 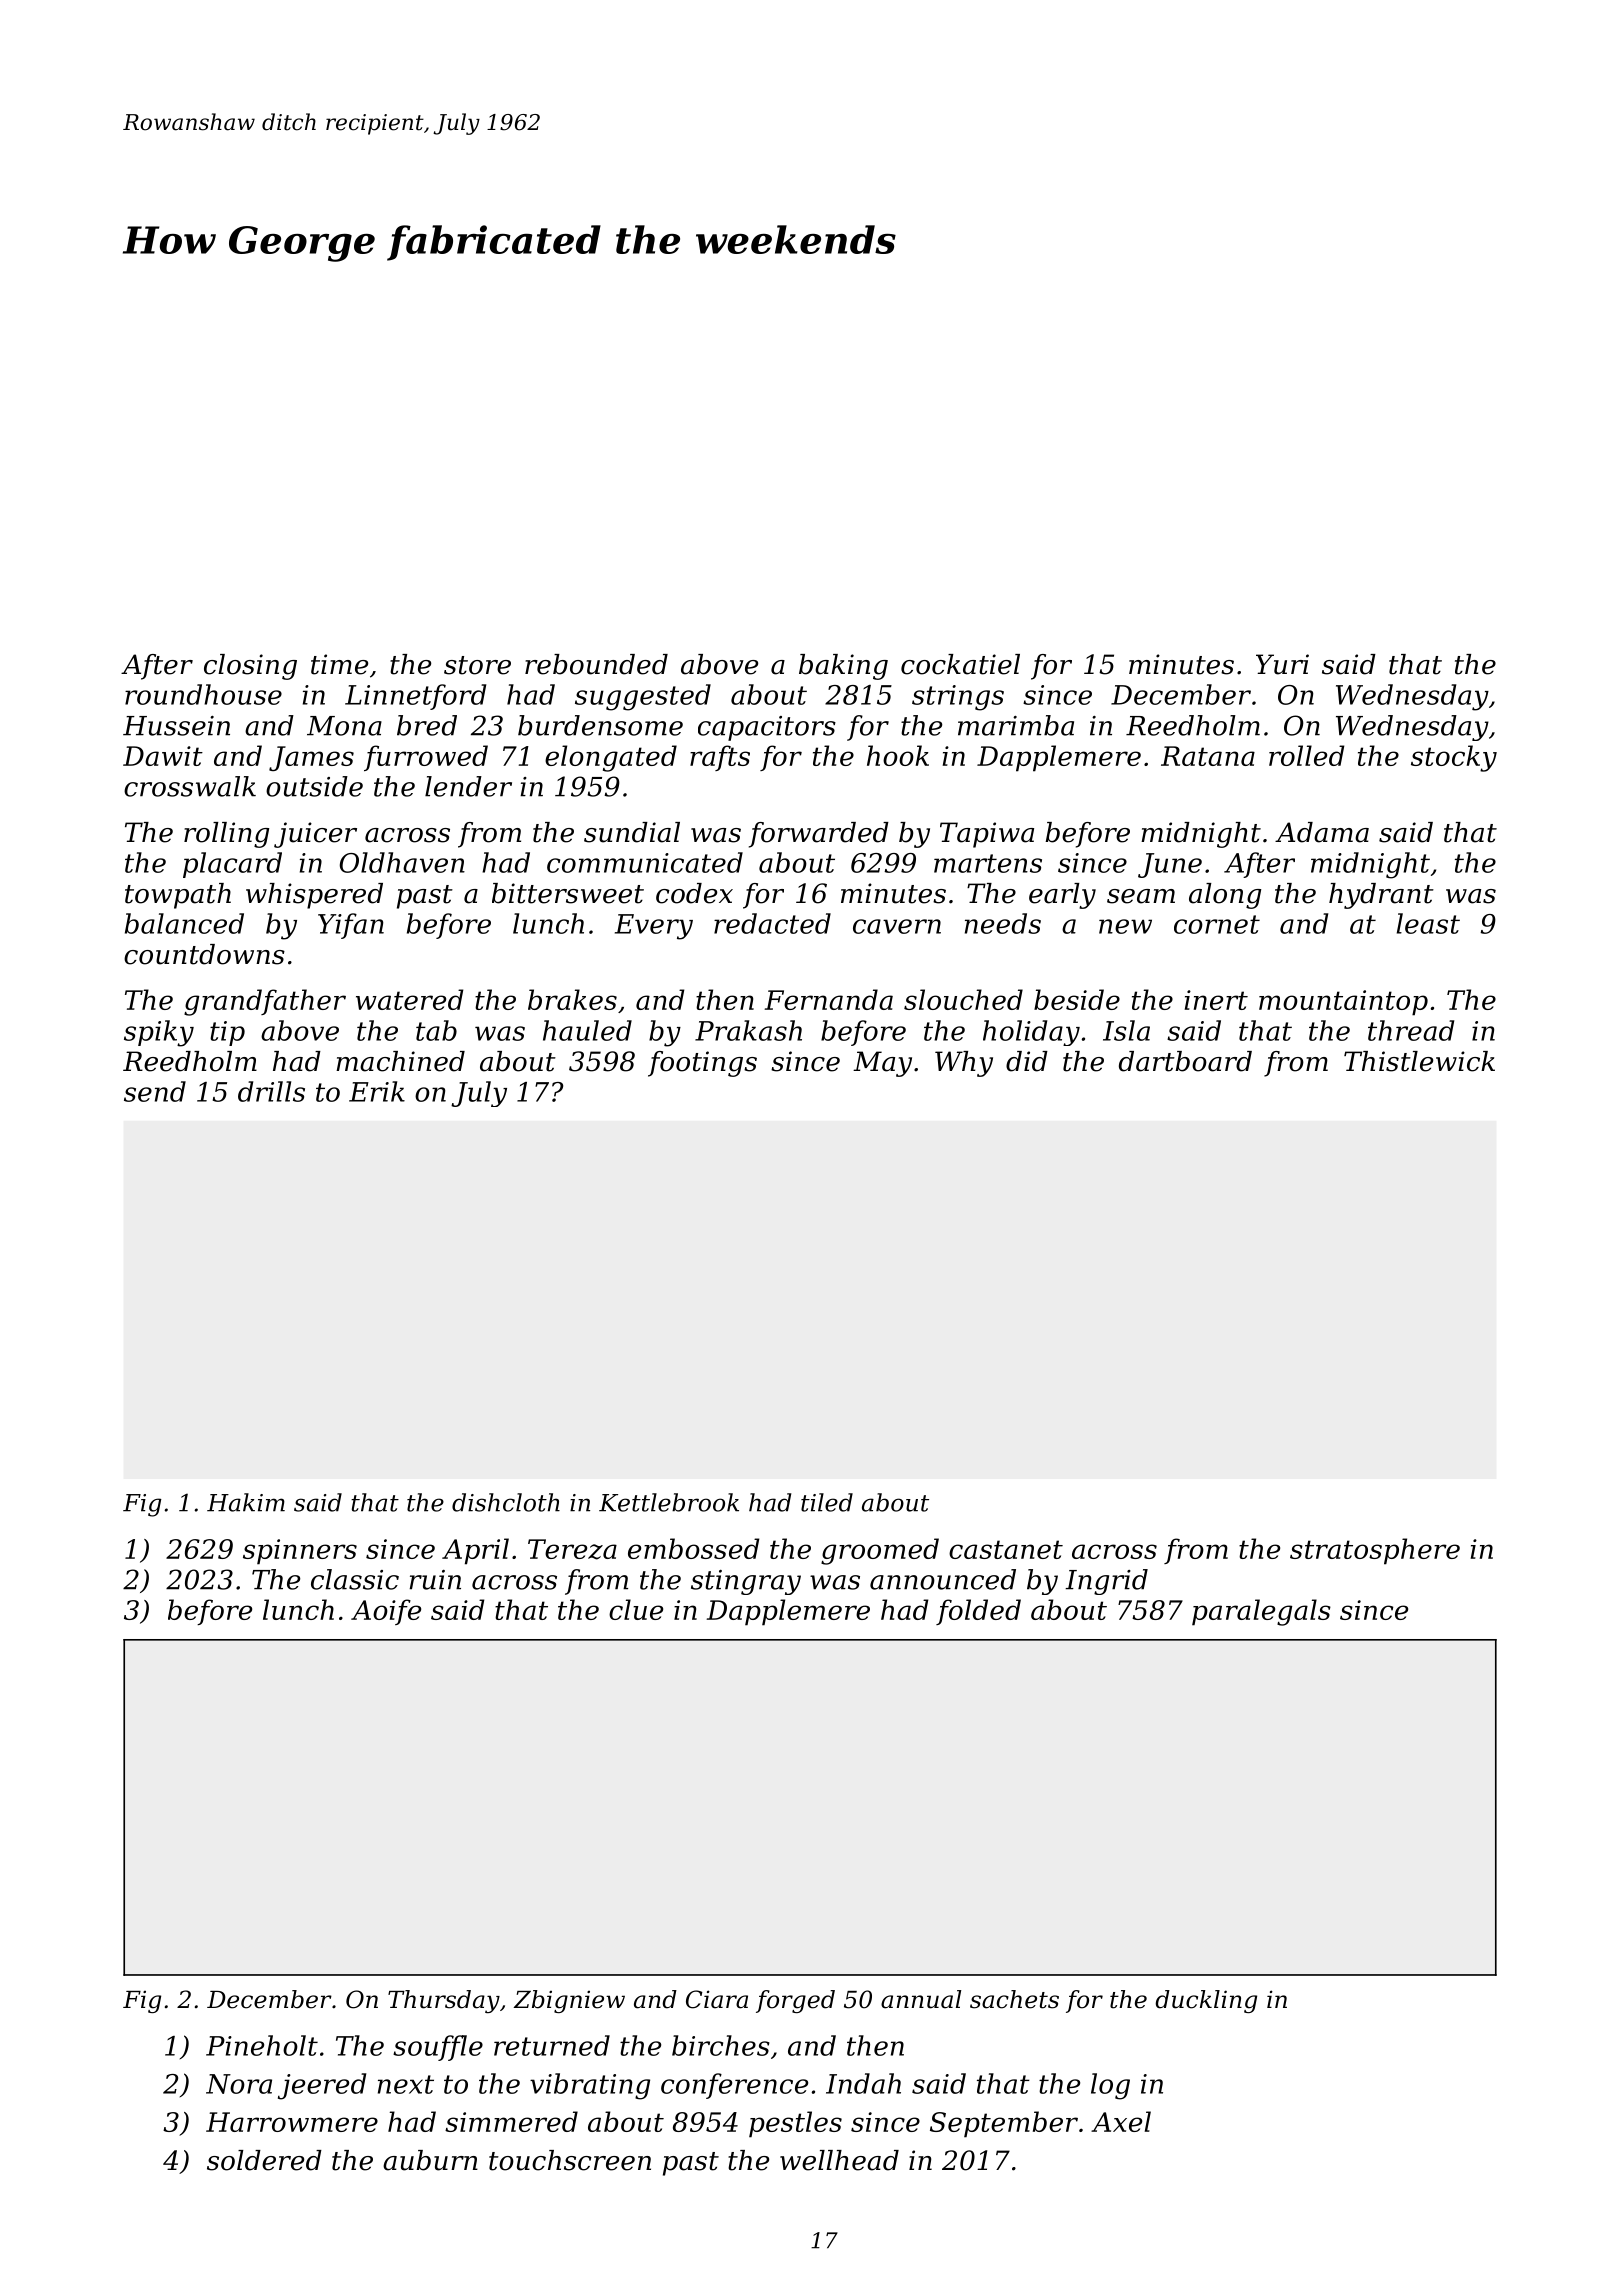 What do you see at coordinates (827, 1502) in the screenshot?
I see `tiled` at bounding box center [827, 1502].
